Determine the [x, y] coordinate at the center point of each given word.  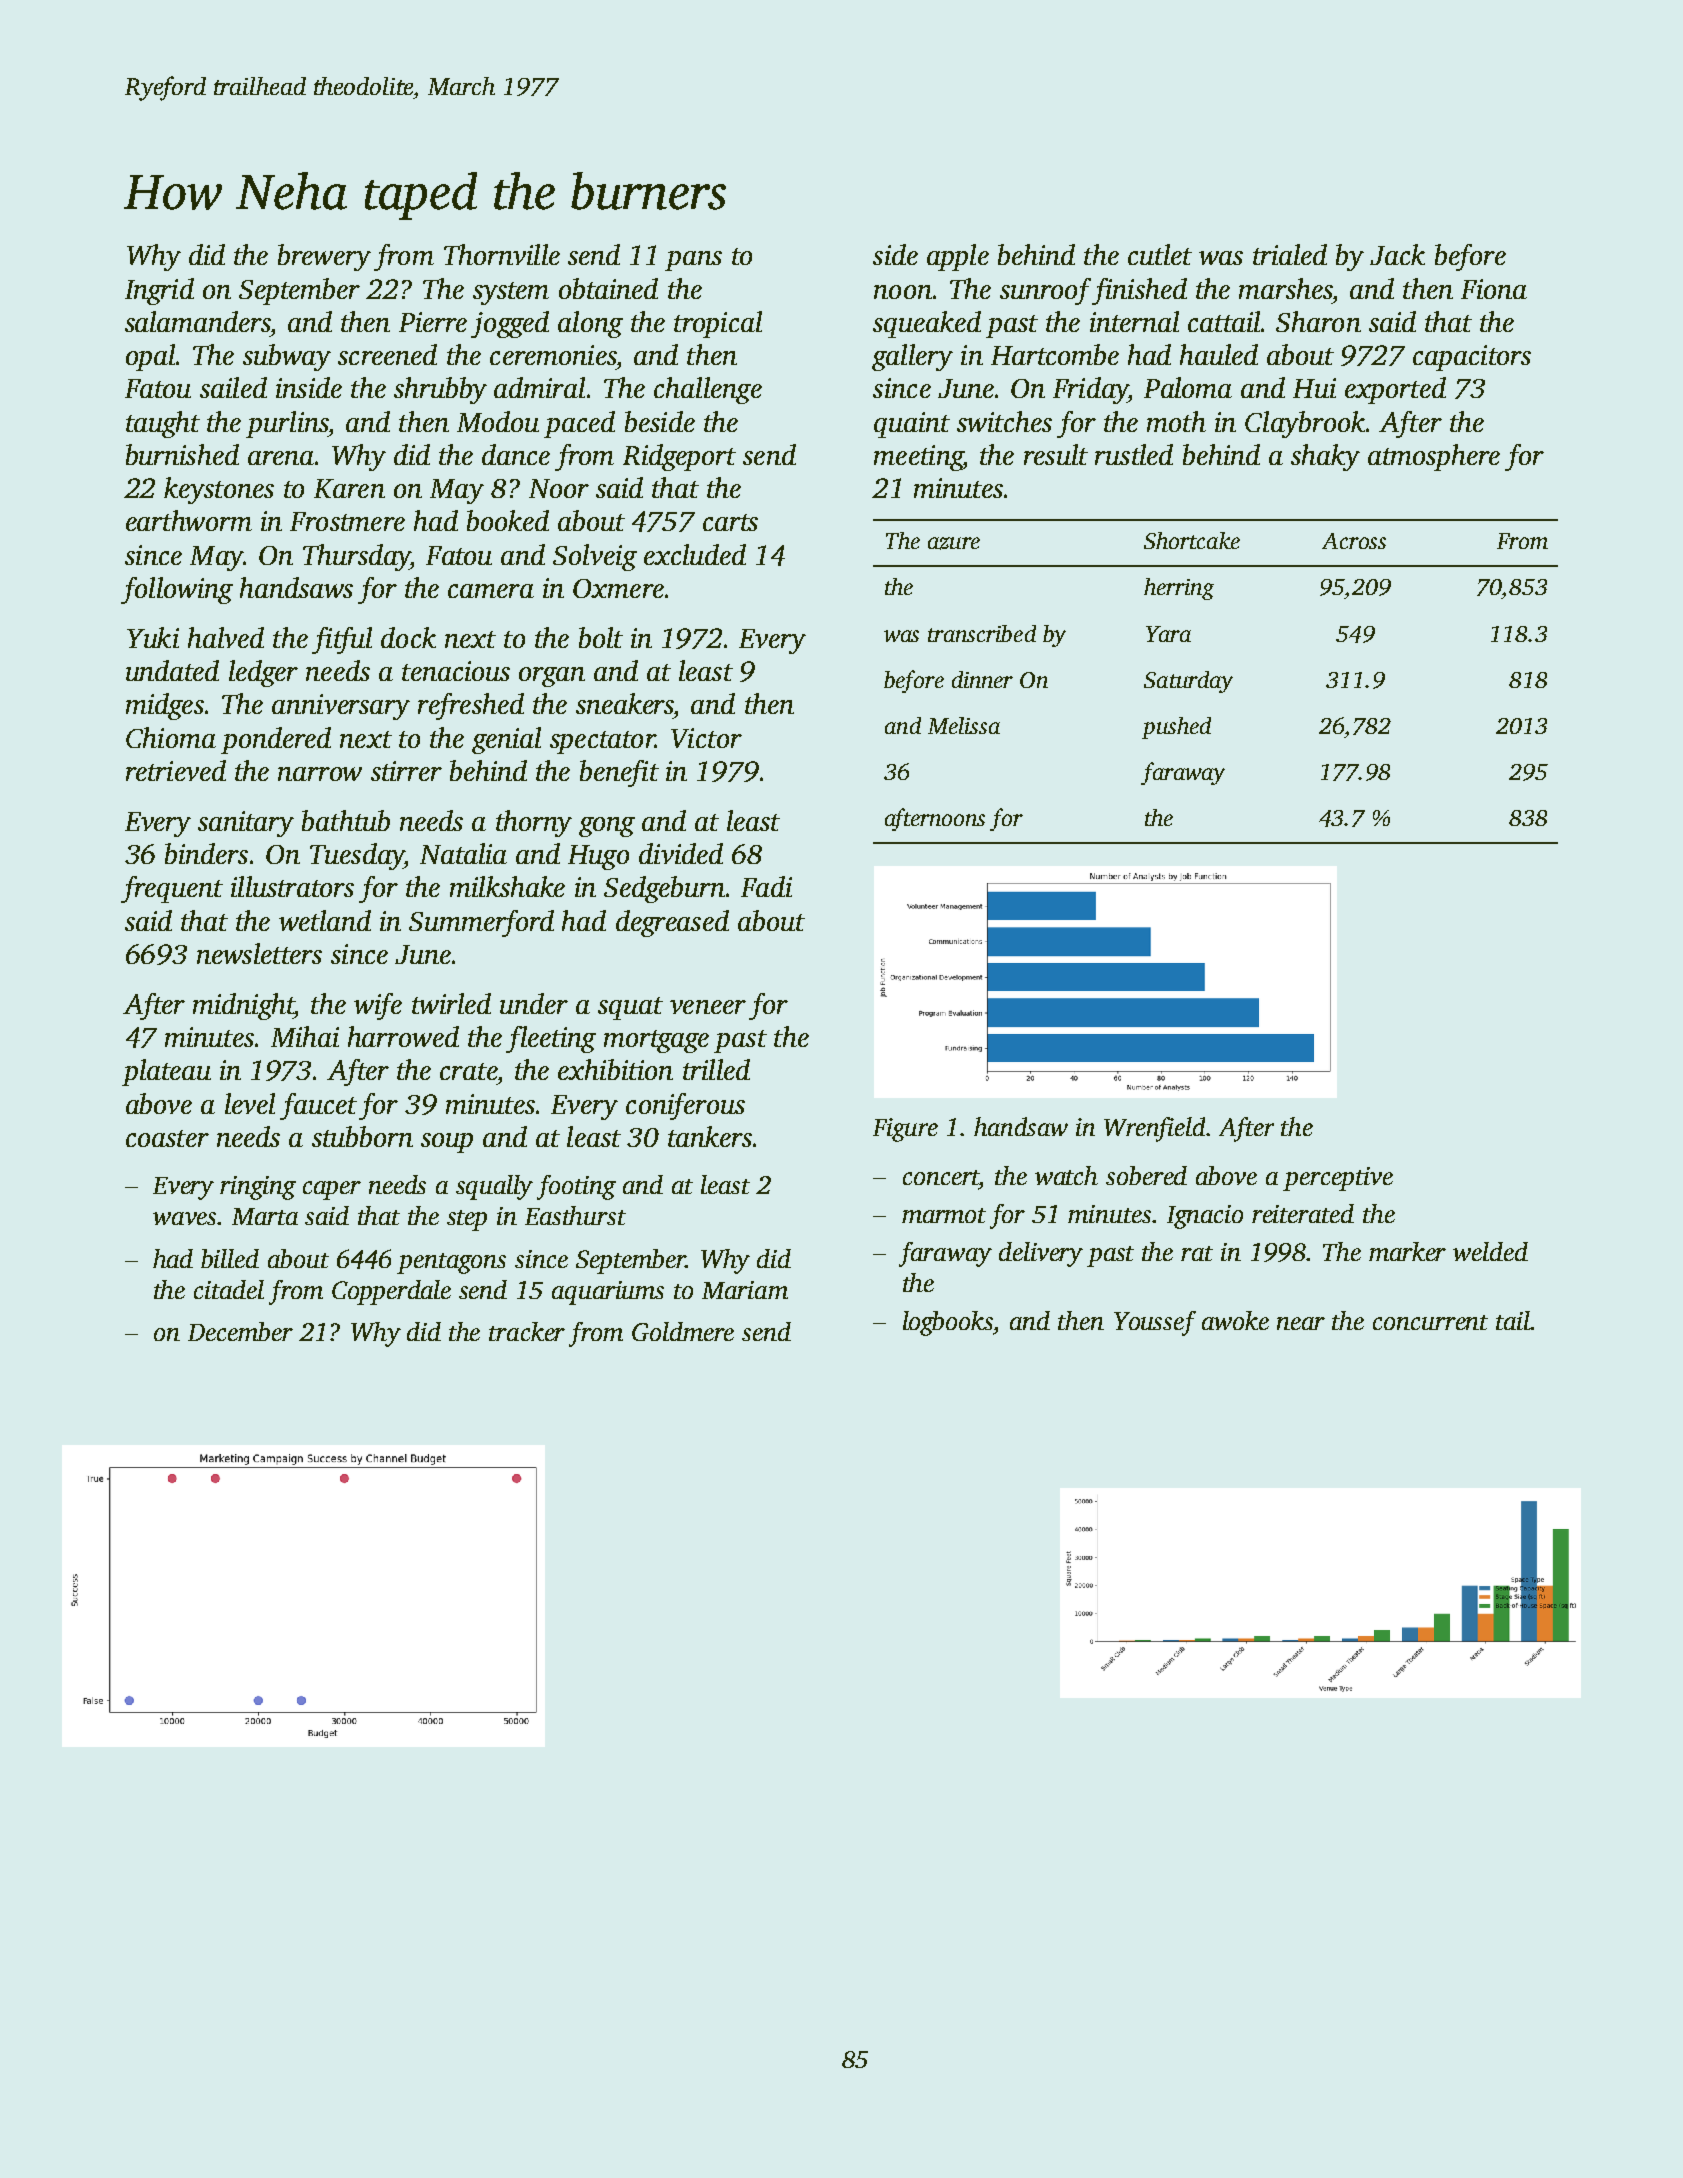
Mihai [305, 1036]
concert [941, 1177]
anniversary [341, 707]
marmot [944, 1215]
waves [184, 1218]
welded [1490, 1251]
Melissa [964, 725]
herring [1179, 589]
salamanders [197, 321]
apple [958, 257]
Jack [1397, 254]
